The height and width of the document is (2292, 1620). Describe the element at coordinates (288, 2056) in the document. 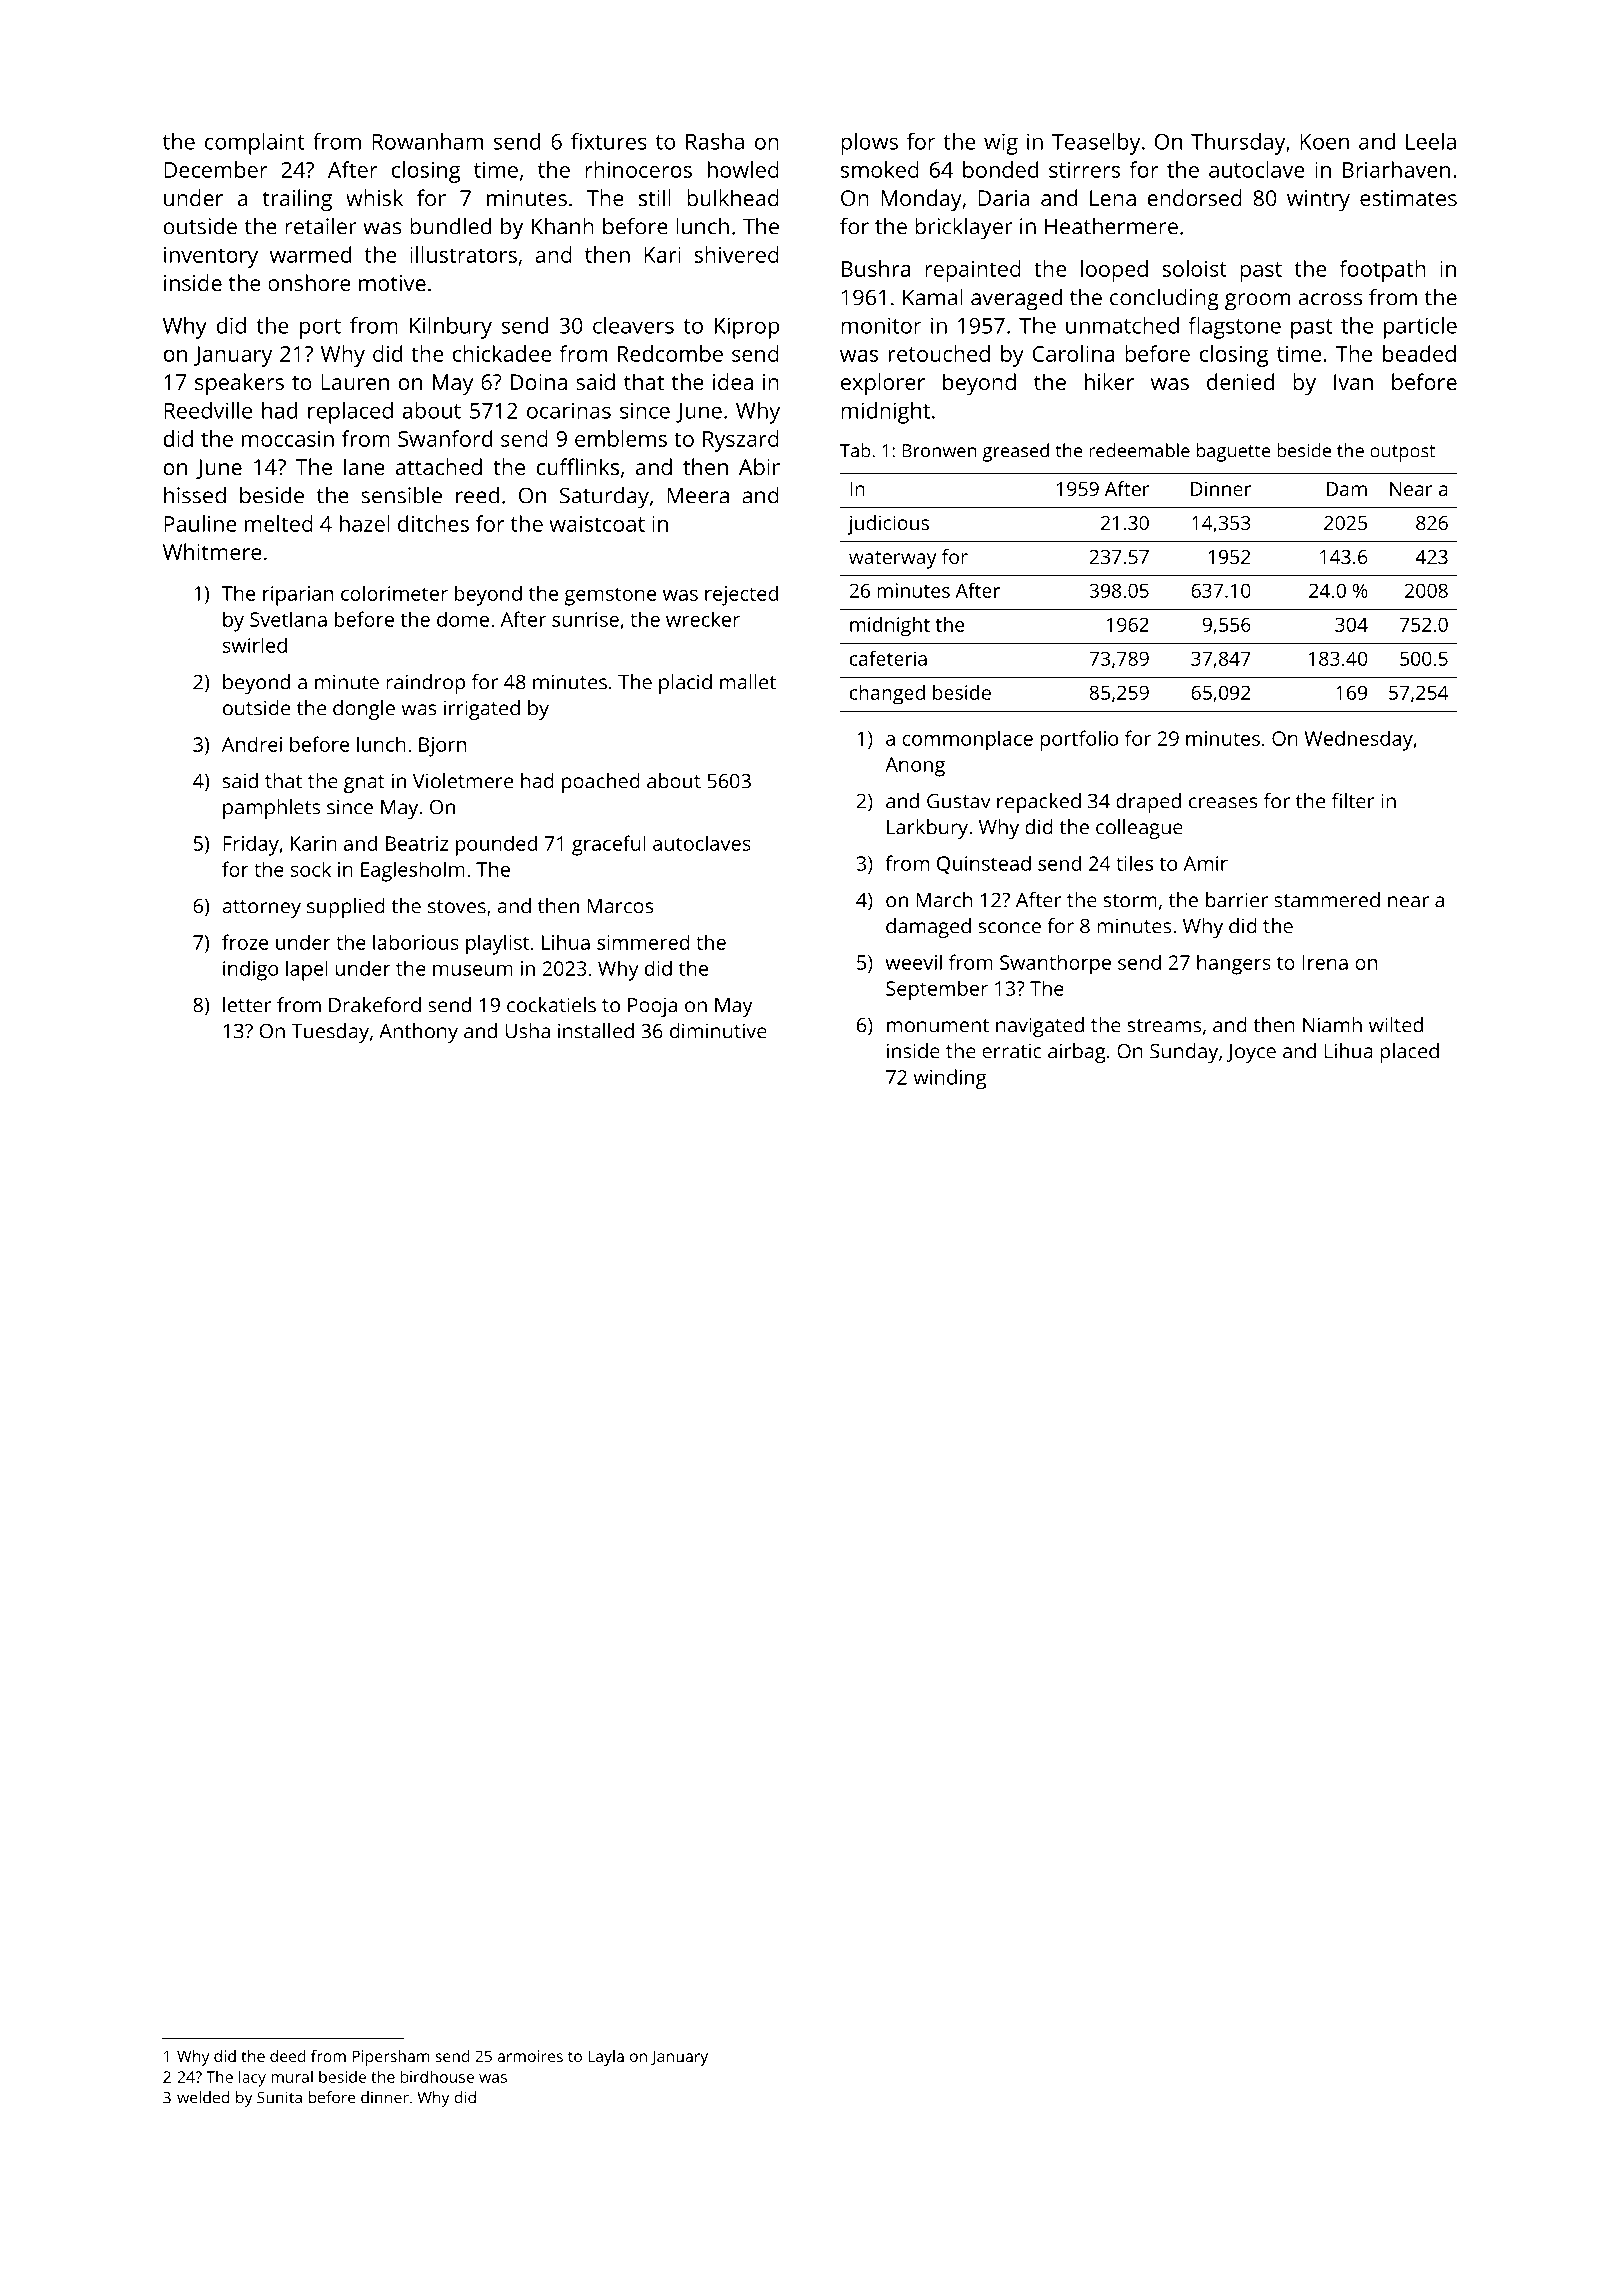

I see `deed` at that location.
